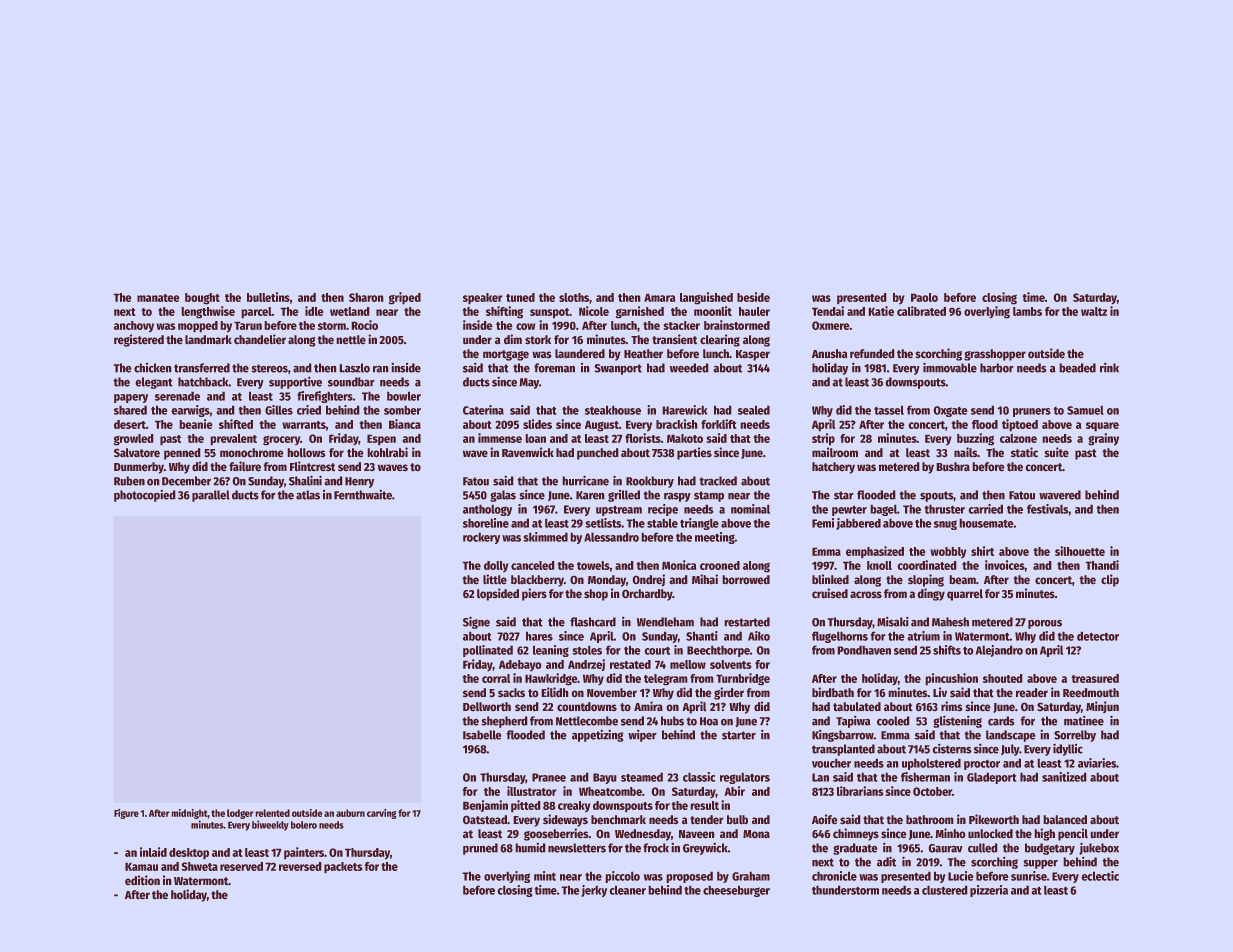 The width and height of the screenshot is (1233, 952). Describe the element at coordinates (864, 650) in the screenshot. I see `Pondhaven` at that location.
